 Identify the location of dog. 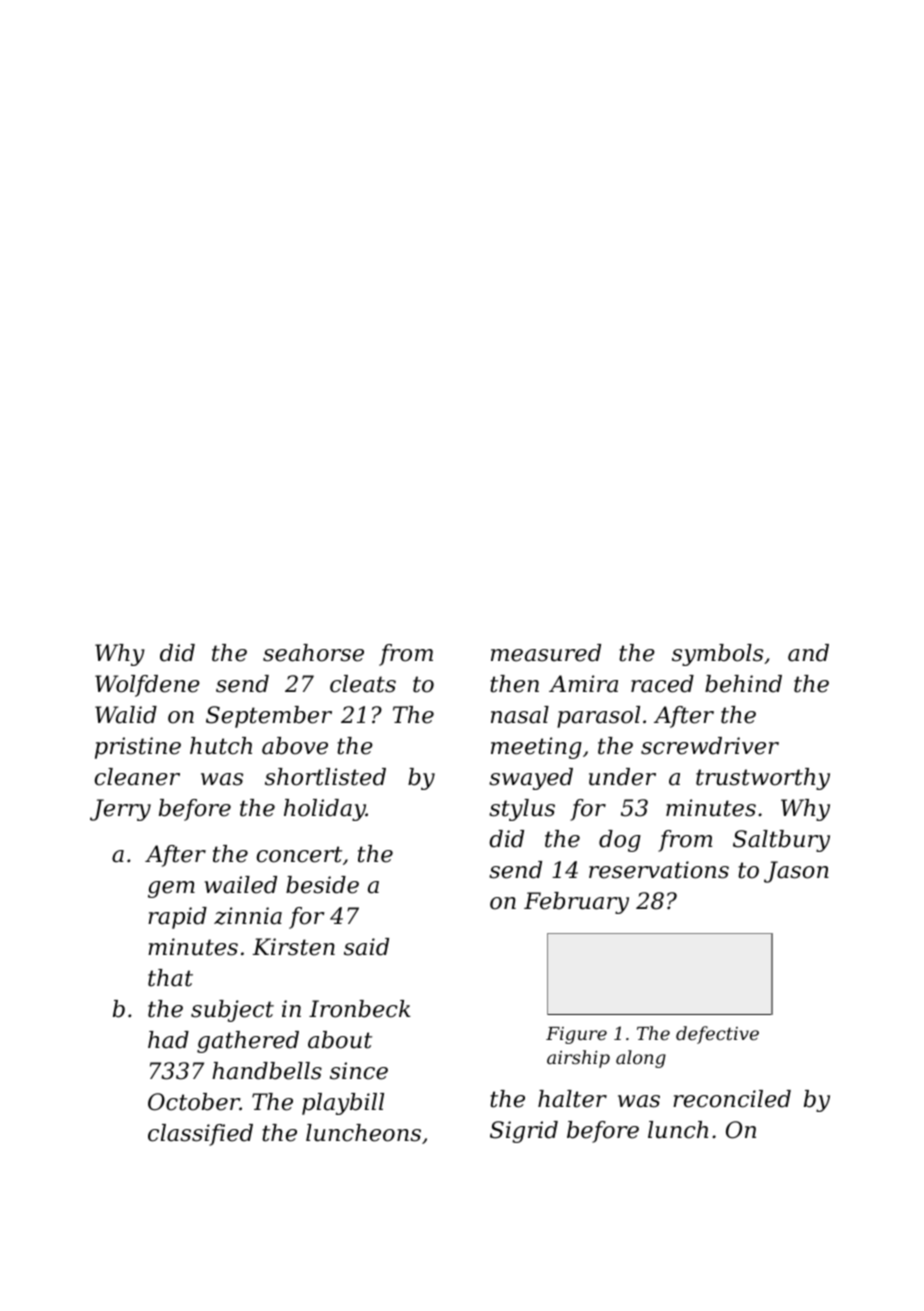
(620, 841).
